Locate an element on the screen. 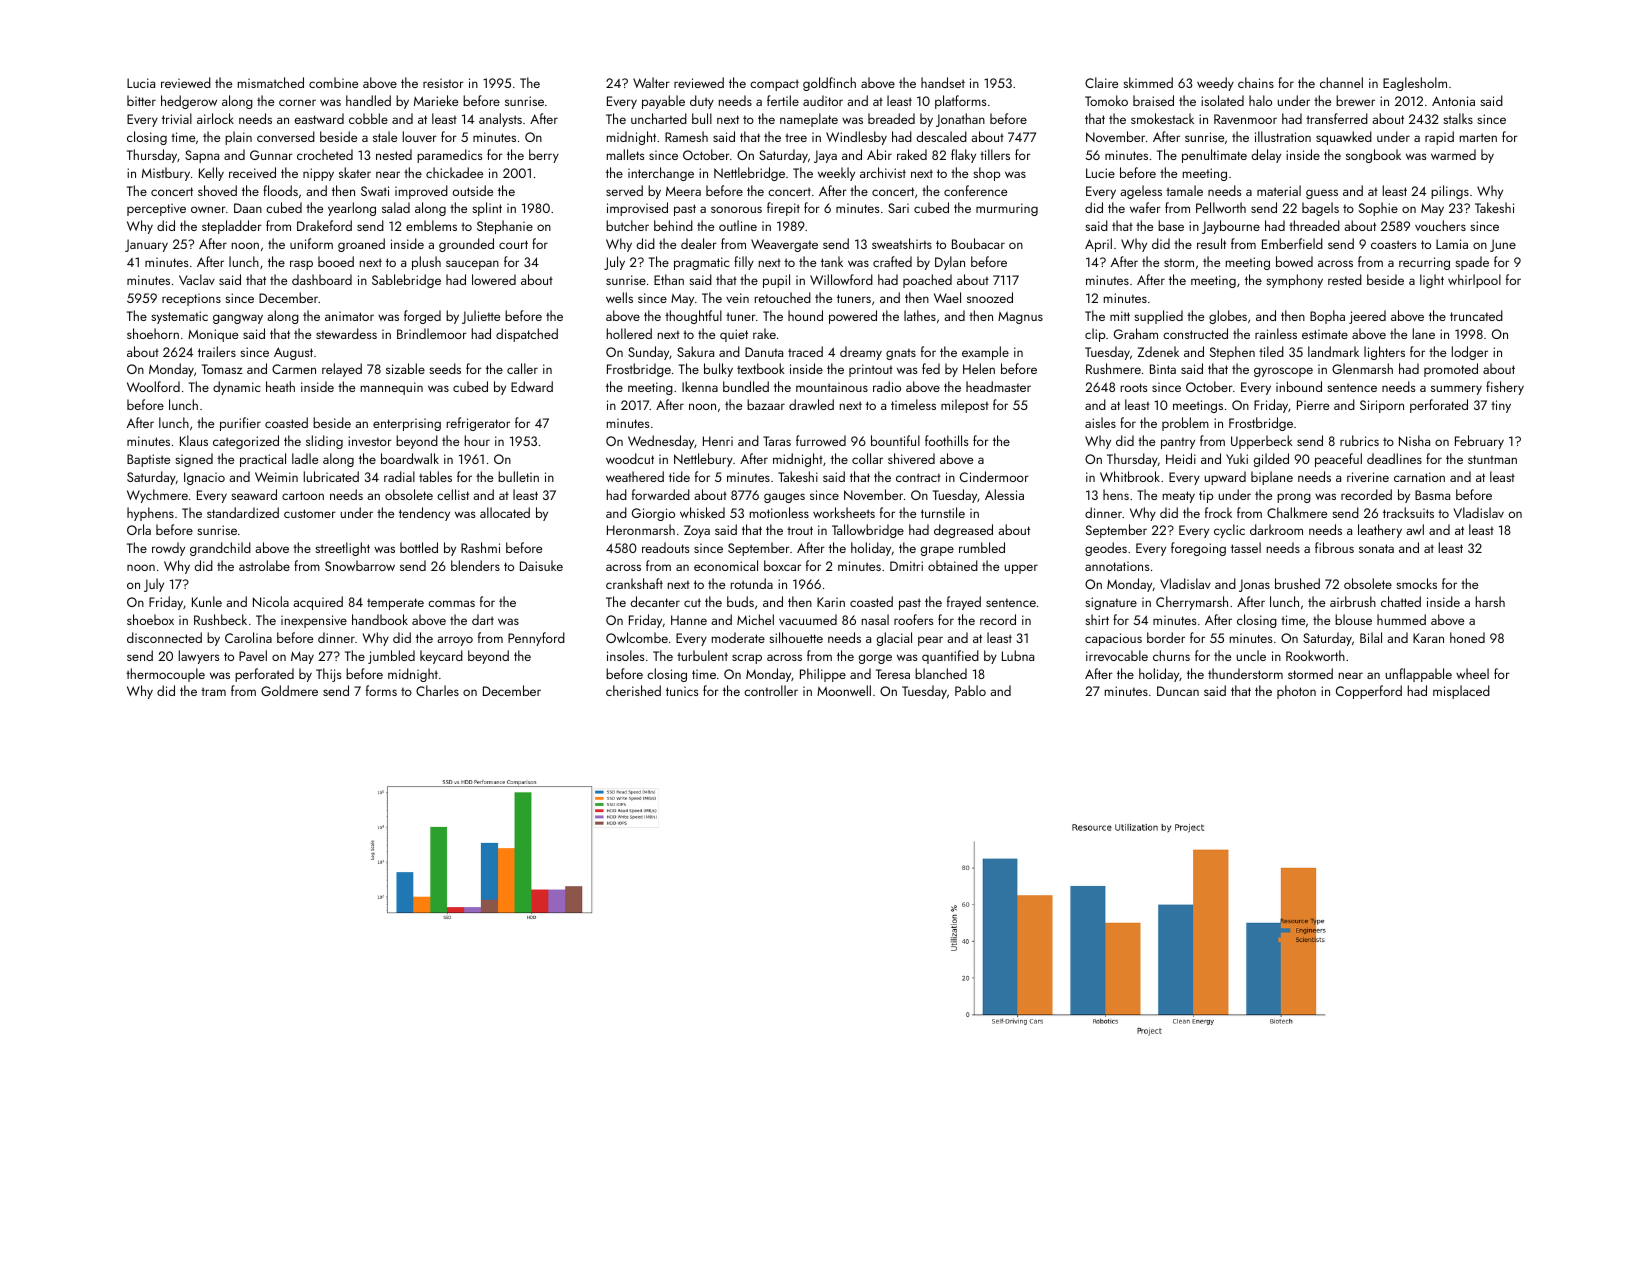 The width and height of the screenshot is (1651, 1276). Moonwell is located at coordinates (844, 690).
